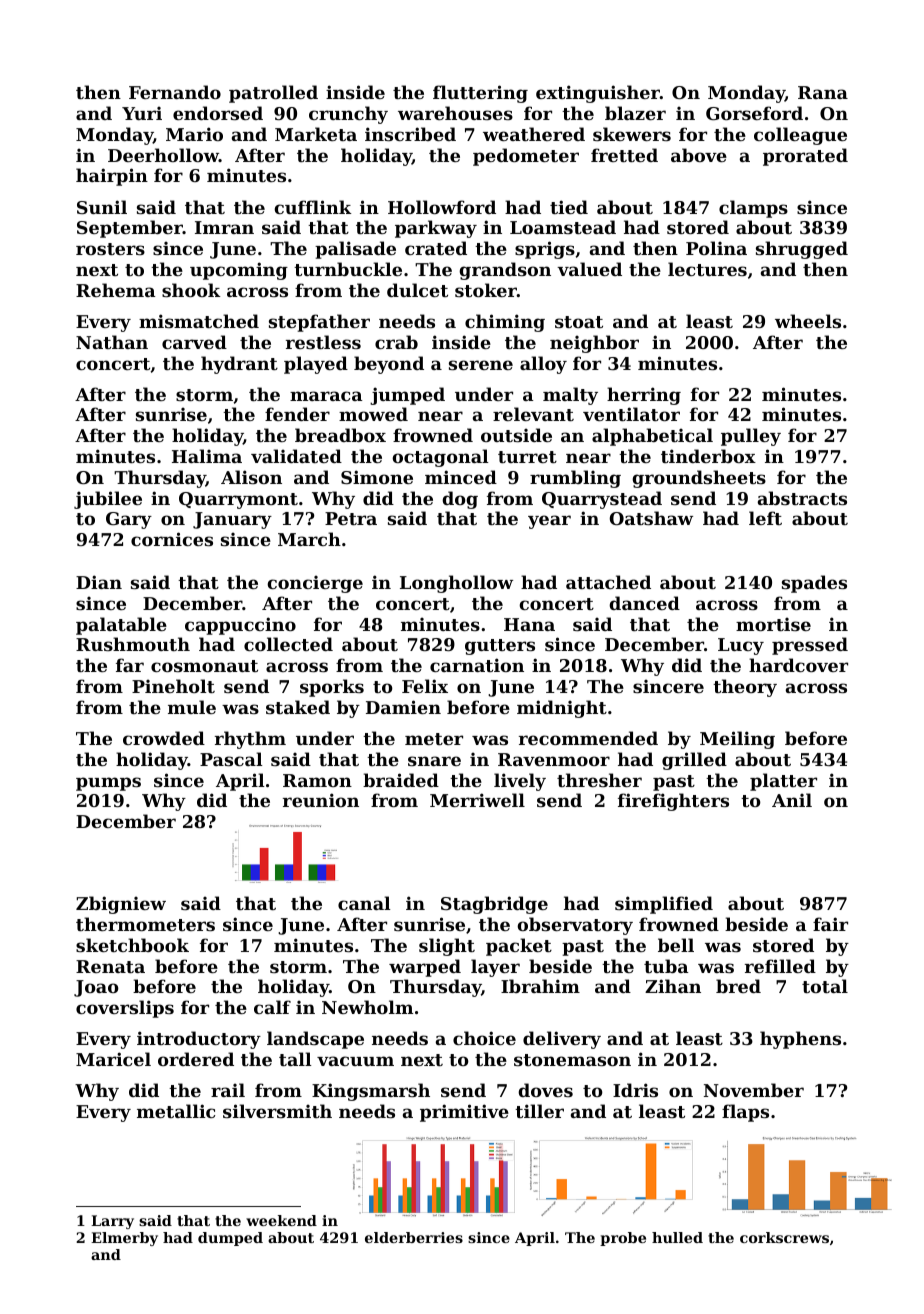  What do you see at coordinates (673, 986) in the document?
I see `Zihan` at bounding box center [673, 986].
